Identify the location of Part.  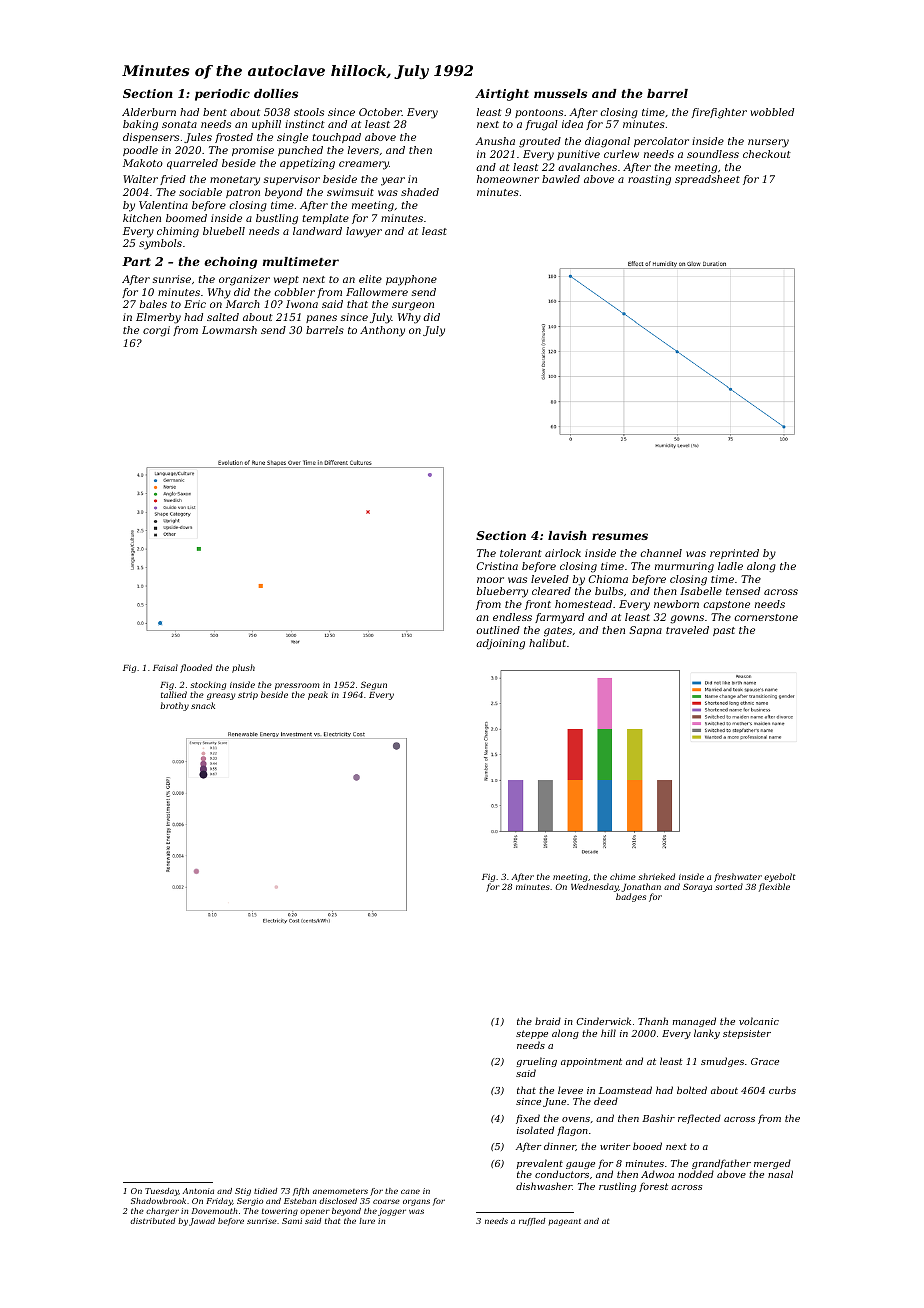
(136, 261).
